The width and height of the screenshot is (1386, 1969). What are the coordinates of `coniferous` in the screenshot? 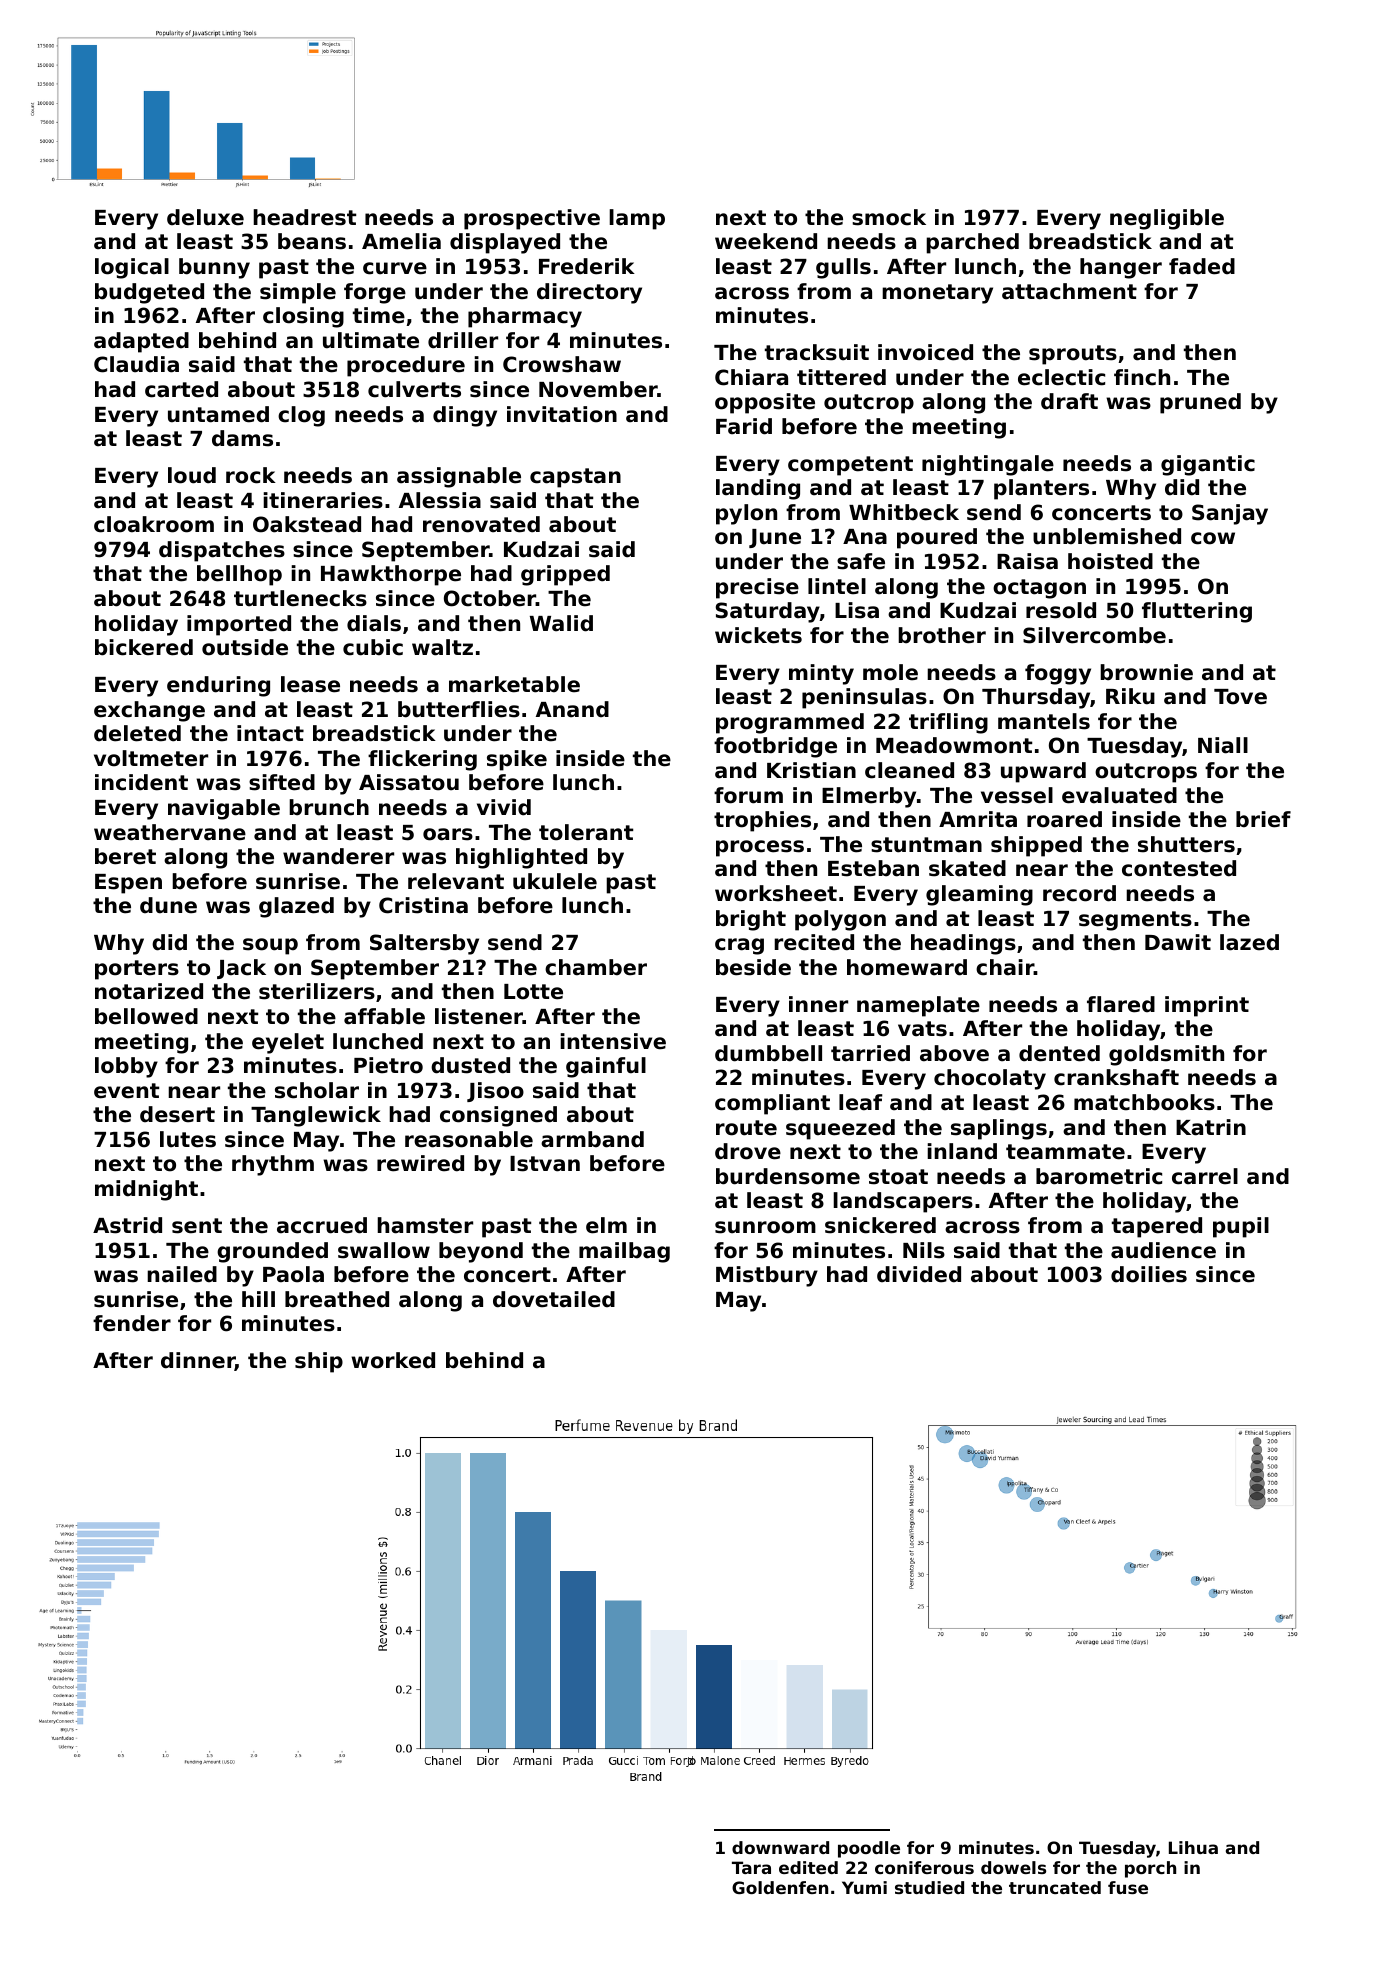 It's located at (924, 1867).
